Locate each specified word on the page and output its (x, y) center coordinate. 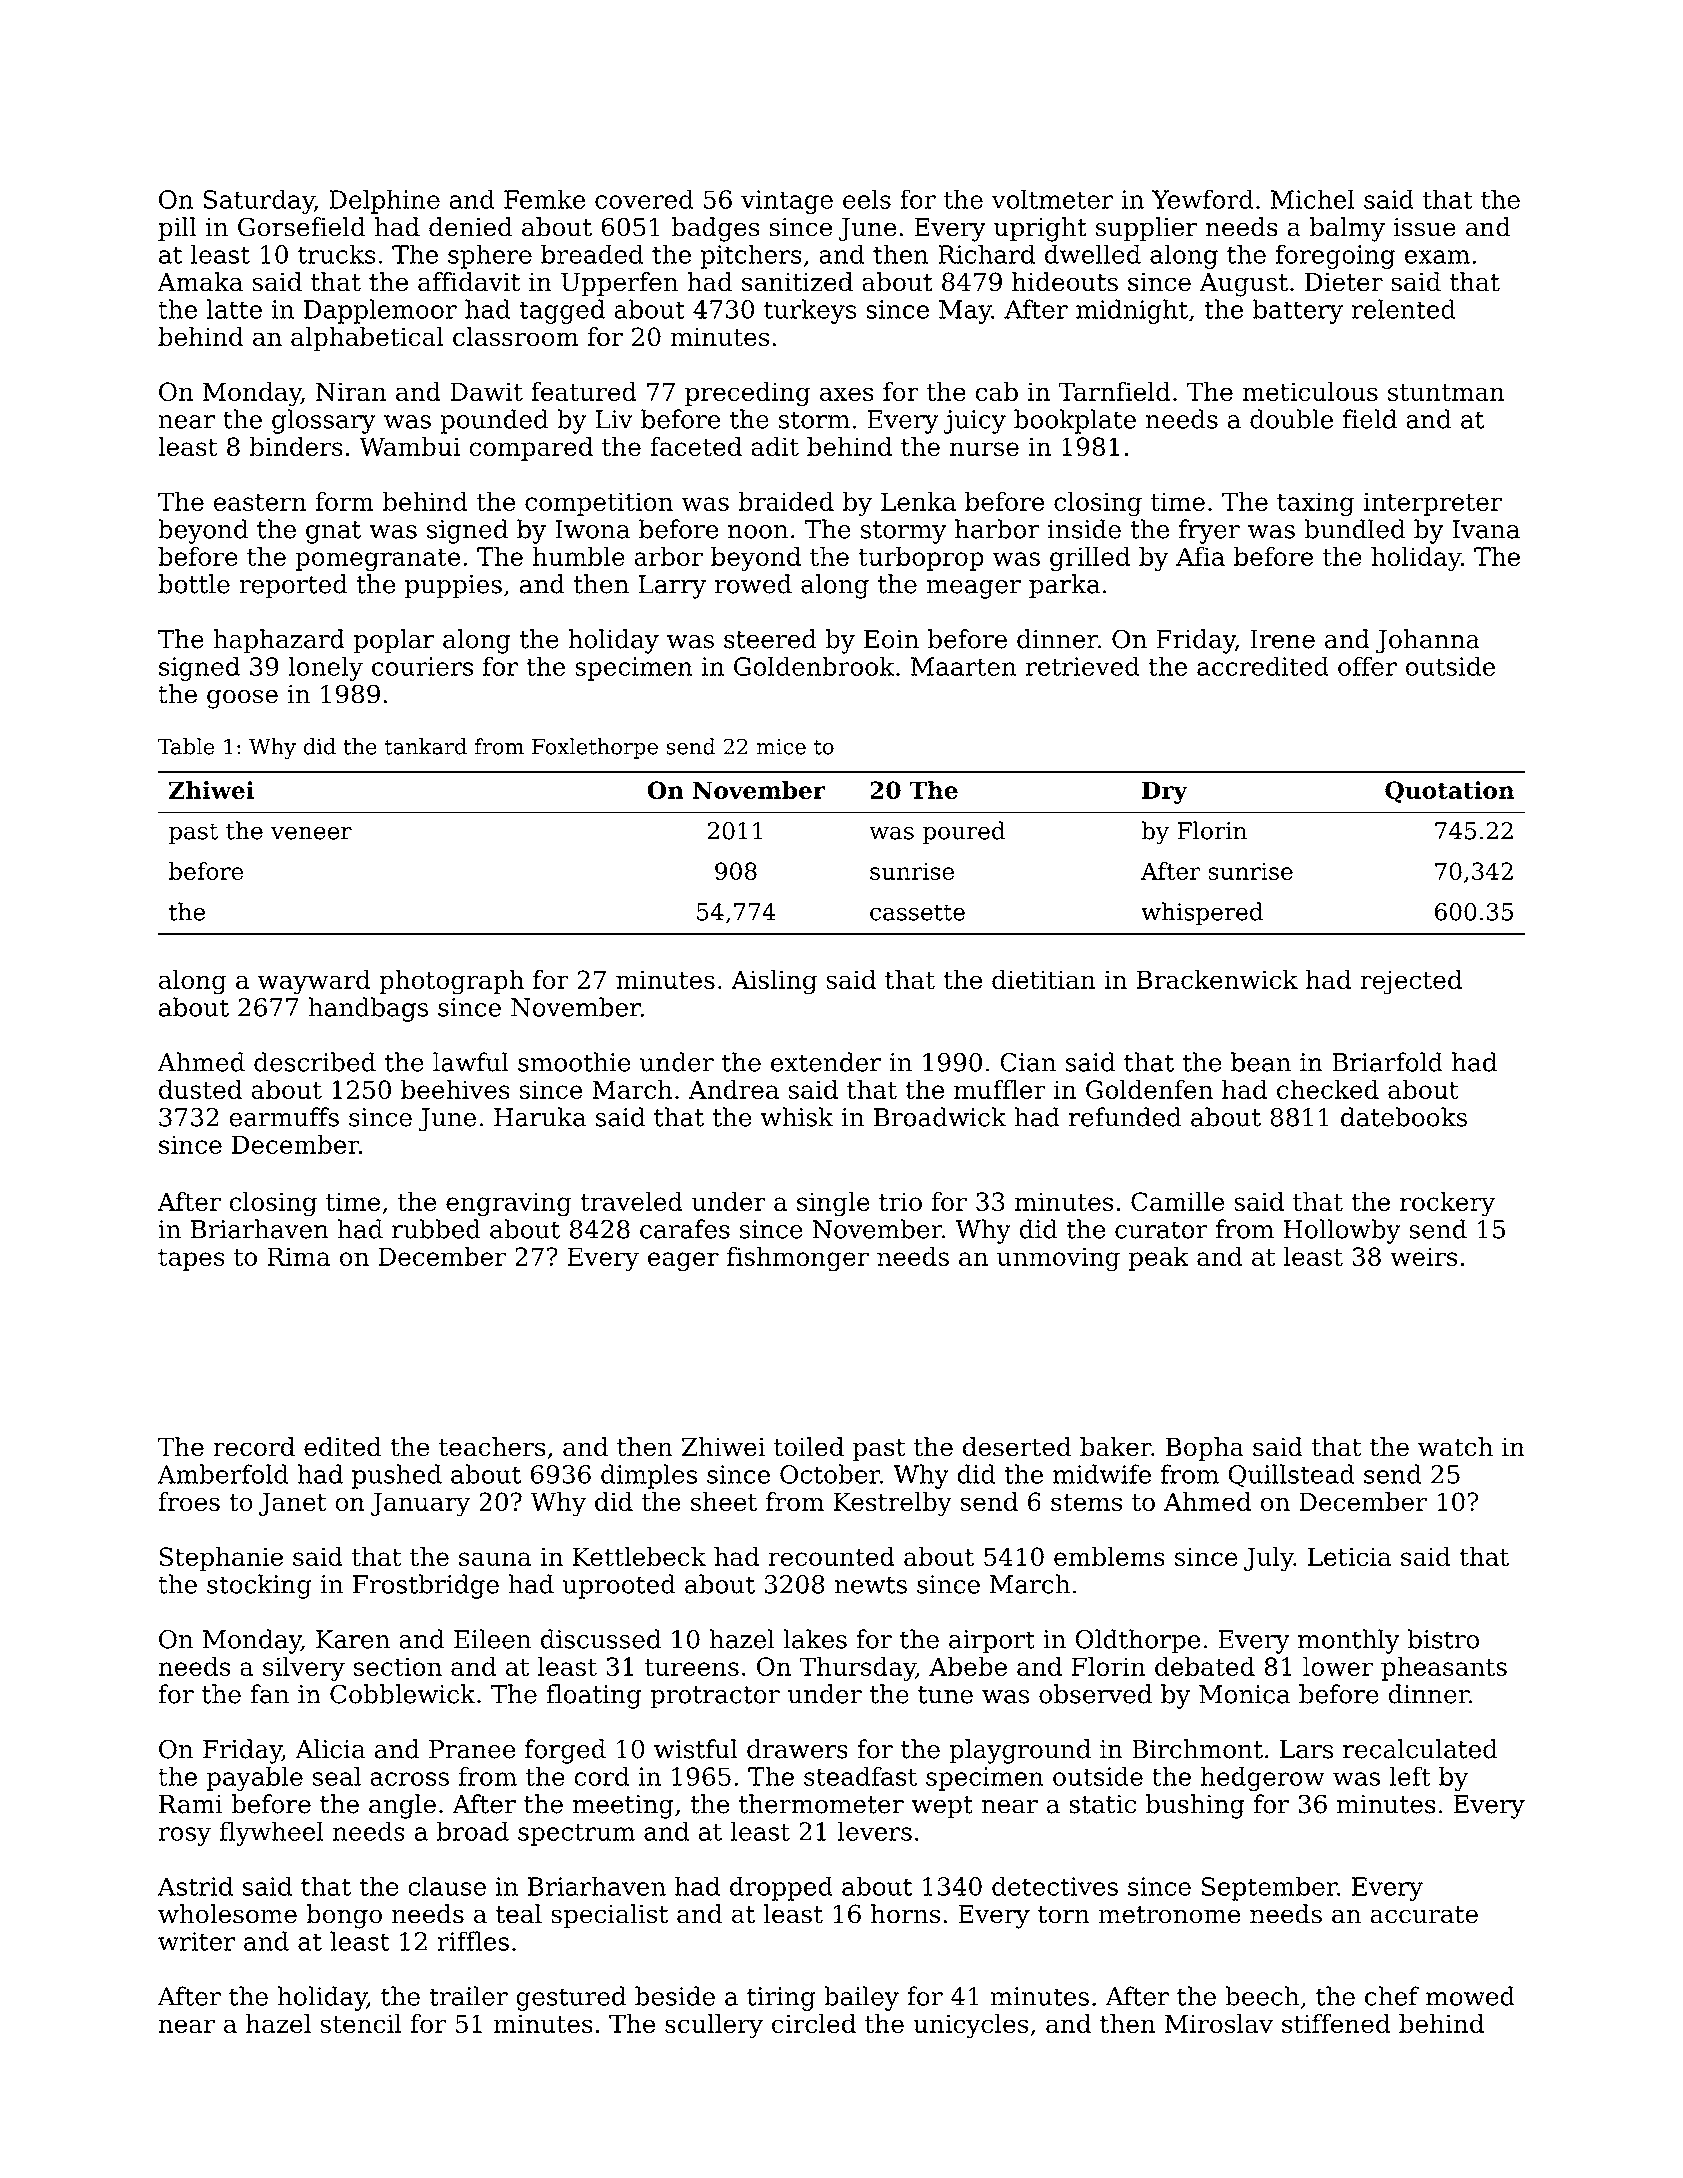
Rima (298, 1256)
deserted (1017, 1447)
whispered (1202, 913)
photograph (451, 982)
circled (814, 2024)
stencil (361, 2024)
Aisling (774, 982)
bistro (1443, 1639)
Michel (1313, 199)
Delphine (384, 201)
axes (847, 394)
